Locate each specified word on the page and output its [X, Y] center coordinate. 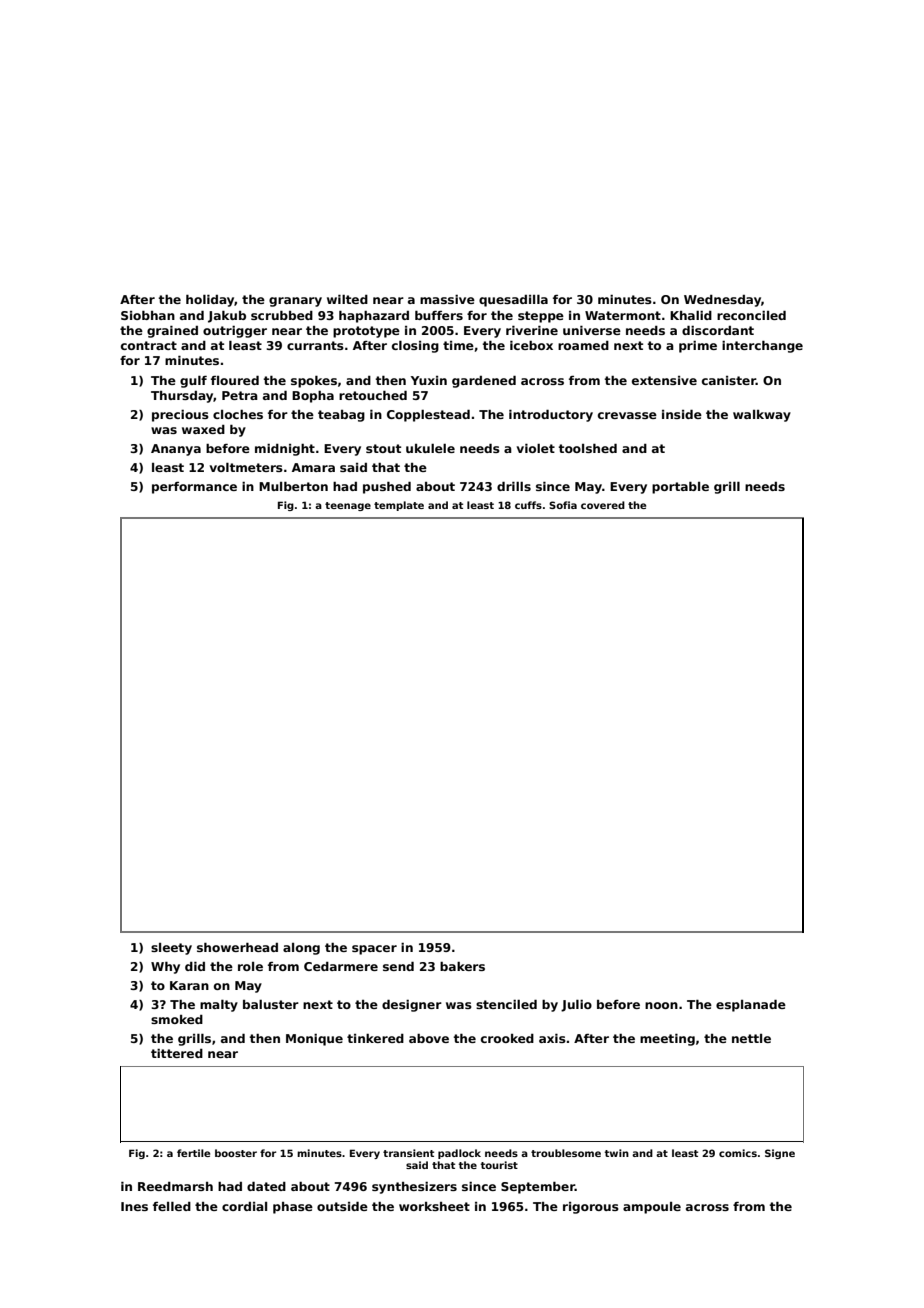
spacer [374, 950]
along [301, 949]
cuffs [528, 505]
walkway [762, 416]
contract [149, 345]
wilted [347, 299]
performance [194, 488]
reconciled [751, 315]
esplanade [751, 1006]
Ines [134, 1206]
